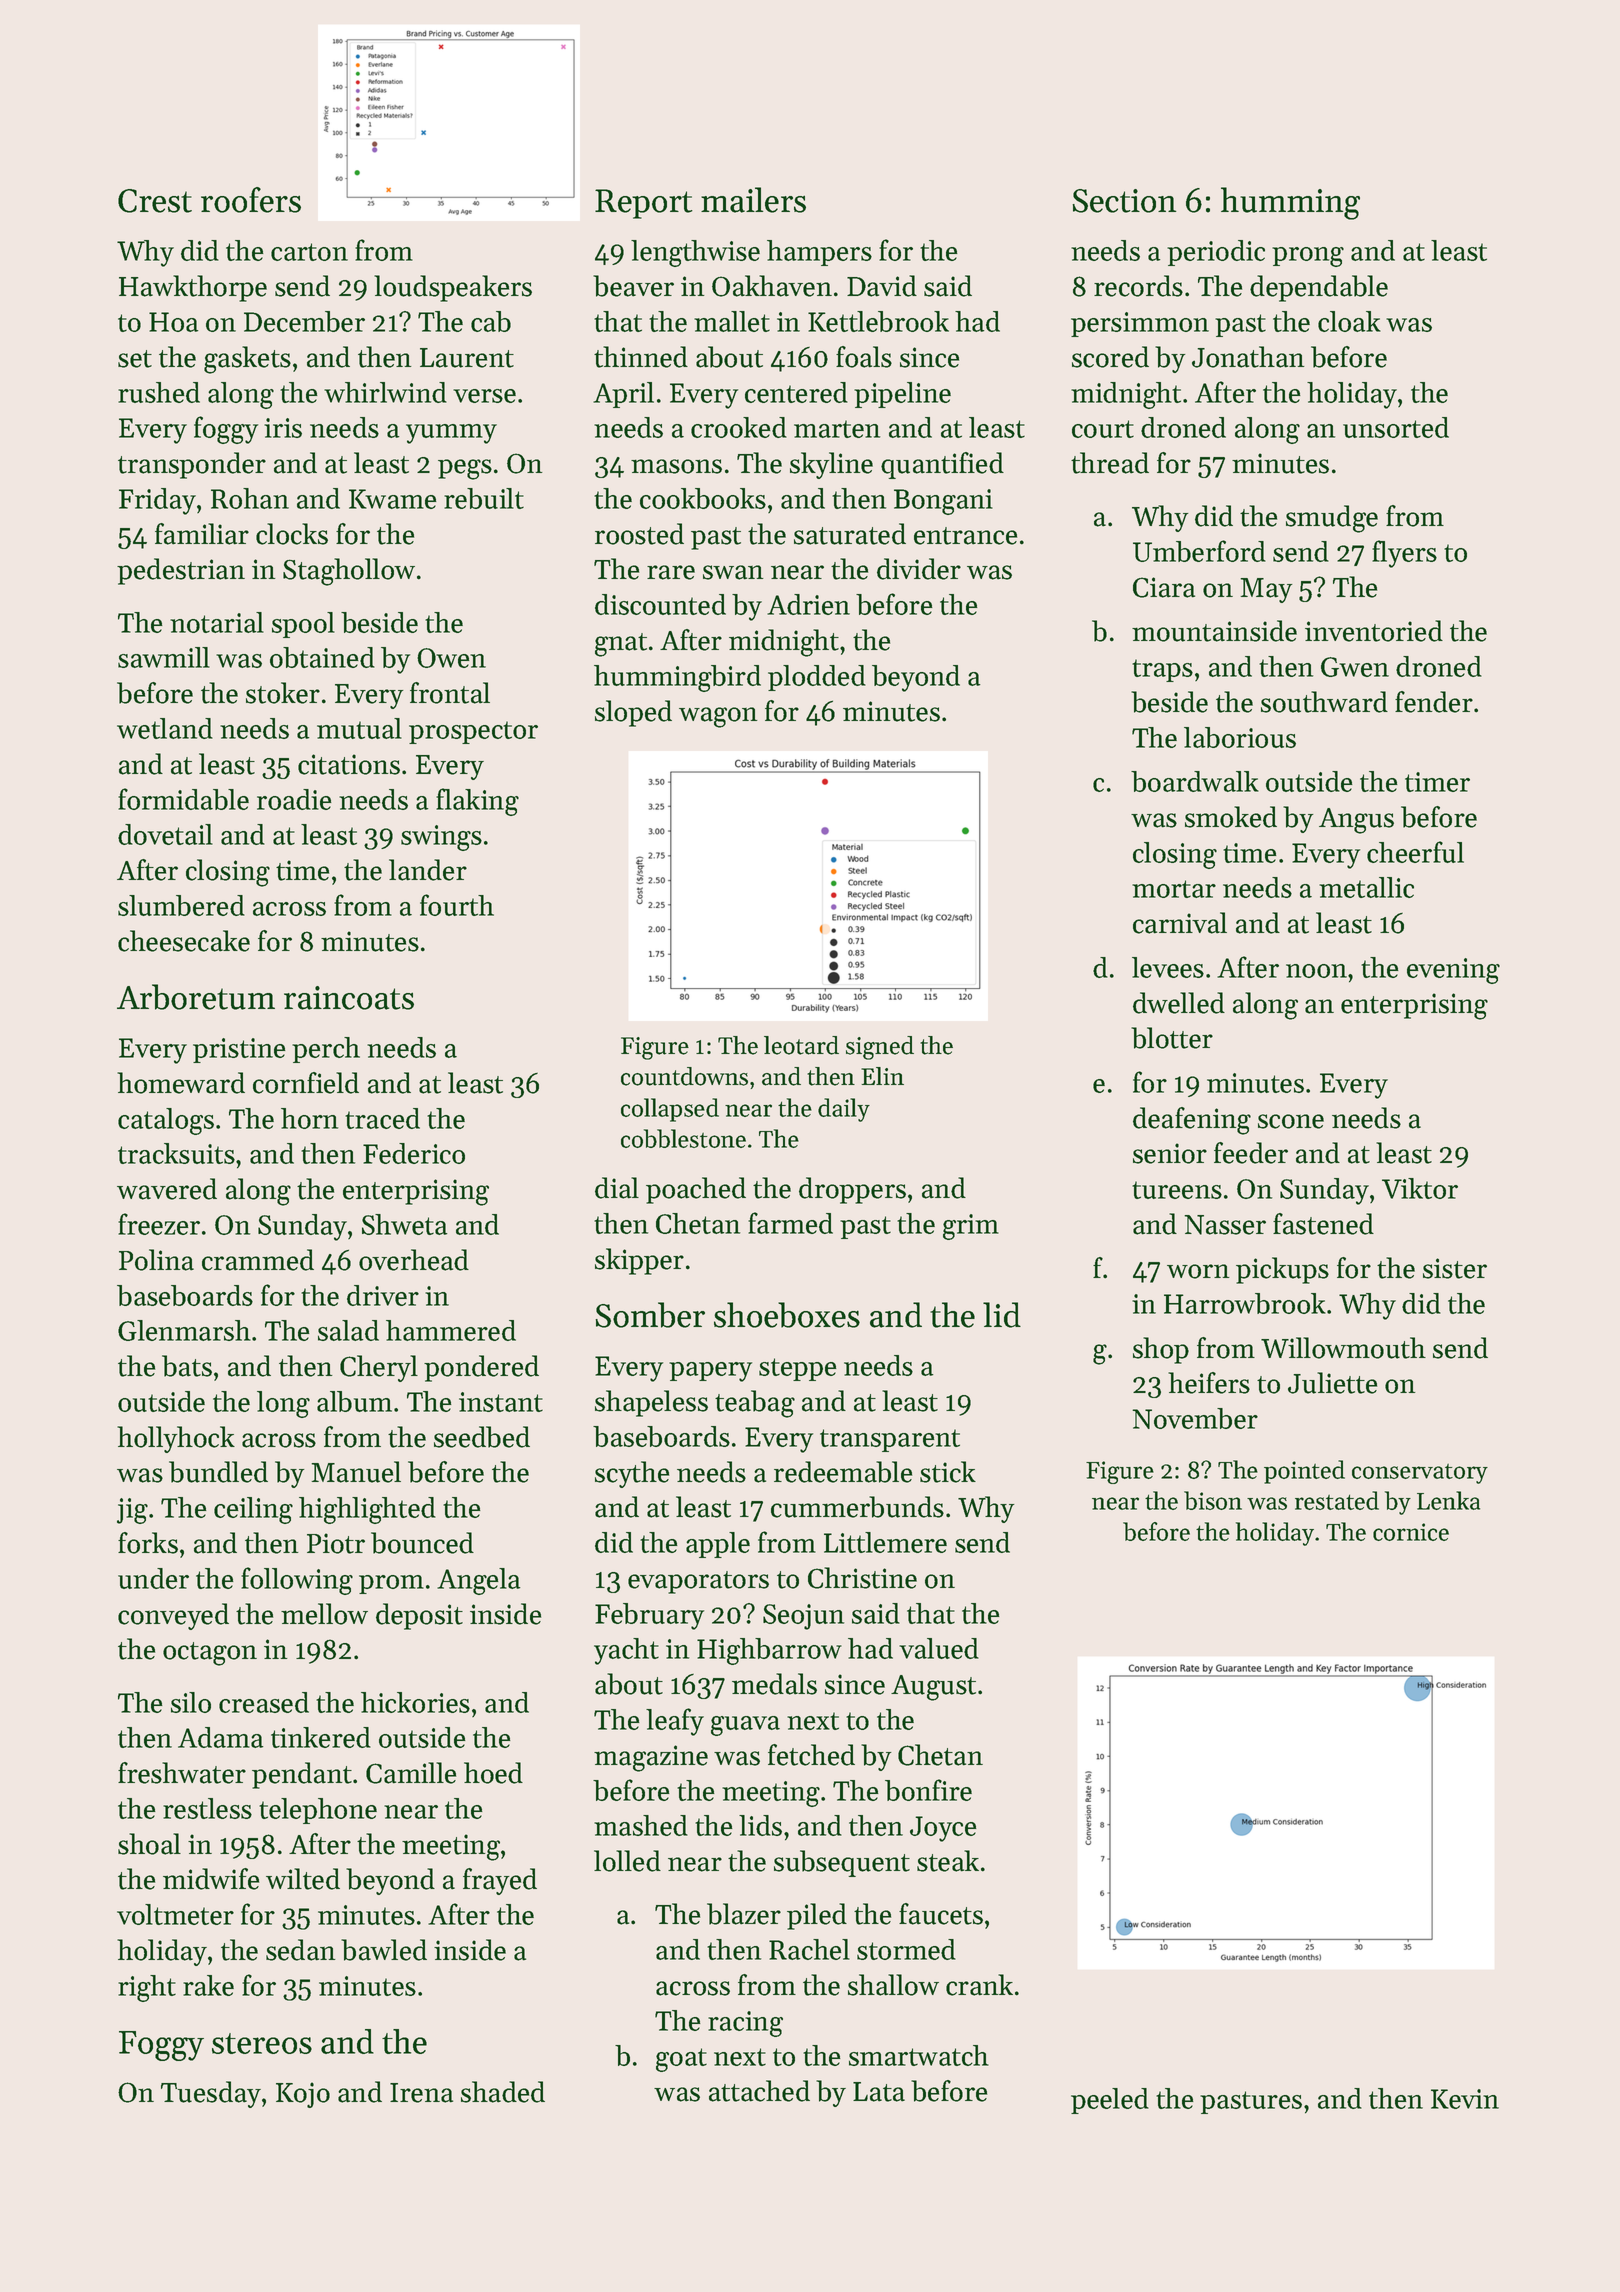  What do you see at coordinates (1415, 852) in the image?
I see `cheerful` at bounding box center [1415, 852].
